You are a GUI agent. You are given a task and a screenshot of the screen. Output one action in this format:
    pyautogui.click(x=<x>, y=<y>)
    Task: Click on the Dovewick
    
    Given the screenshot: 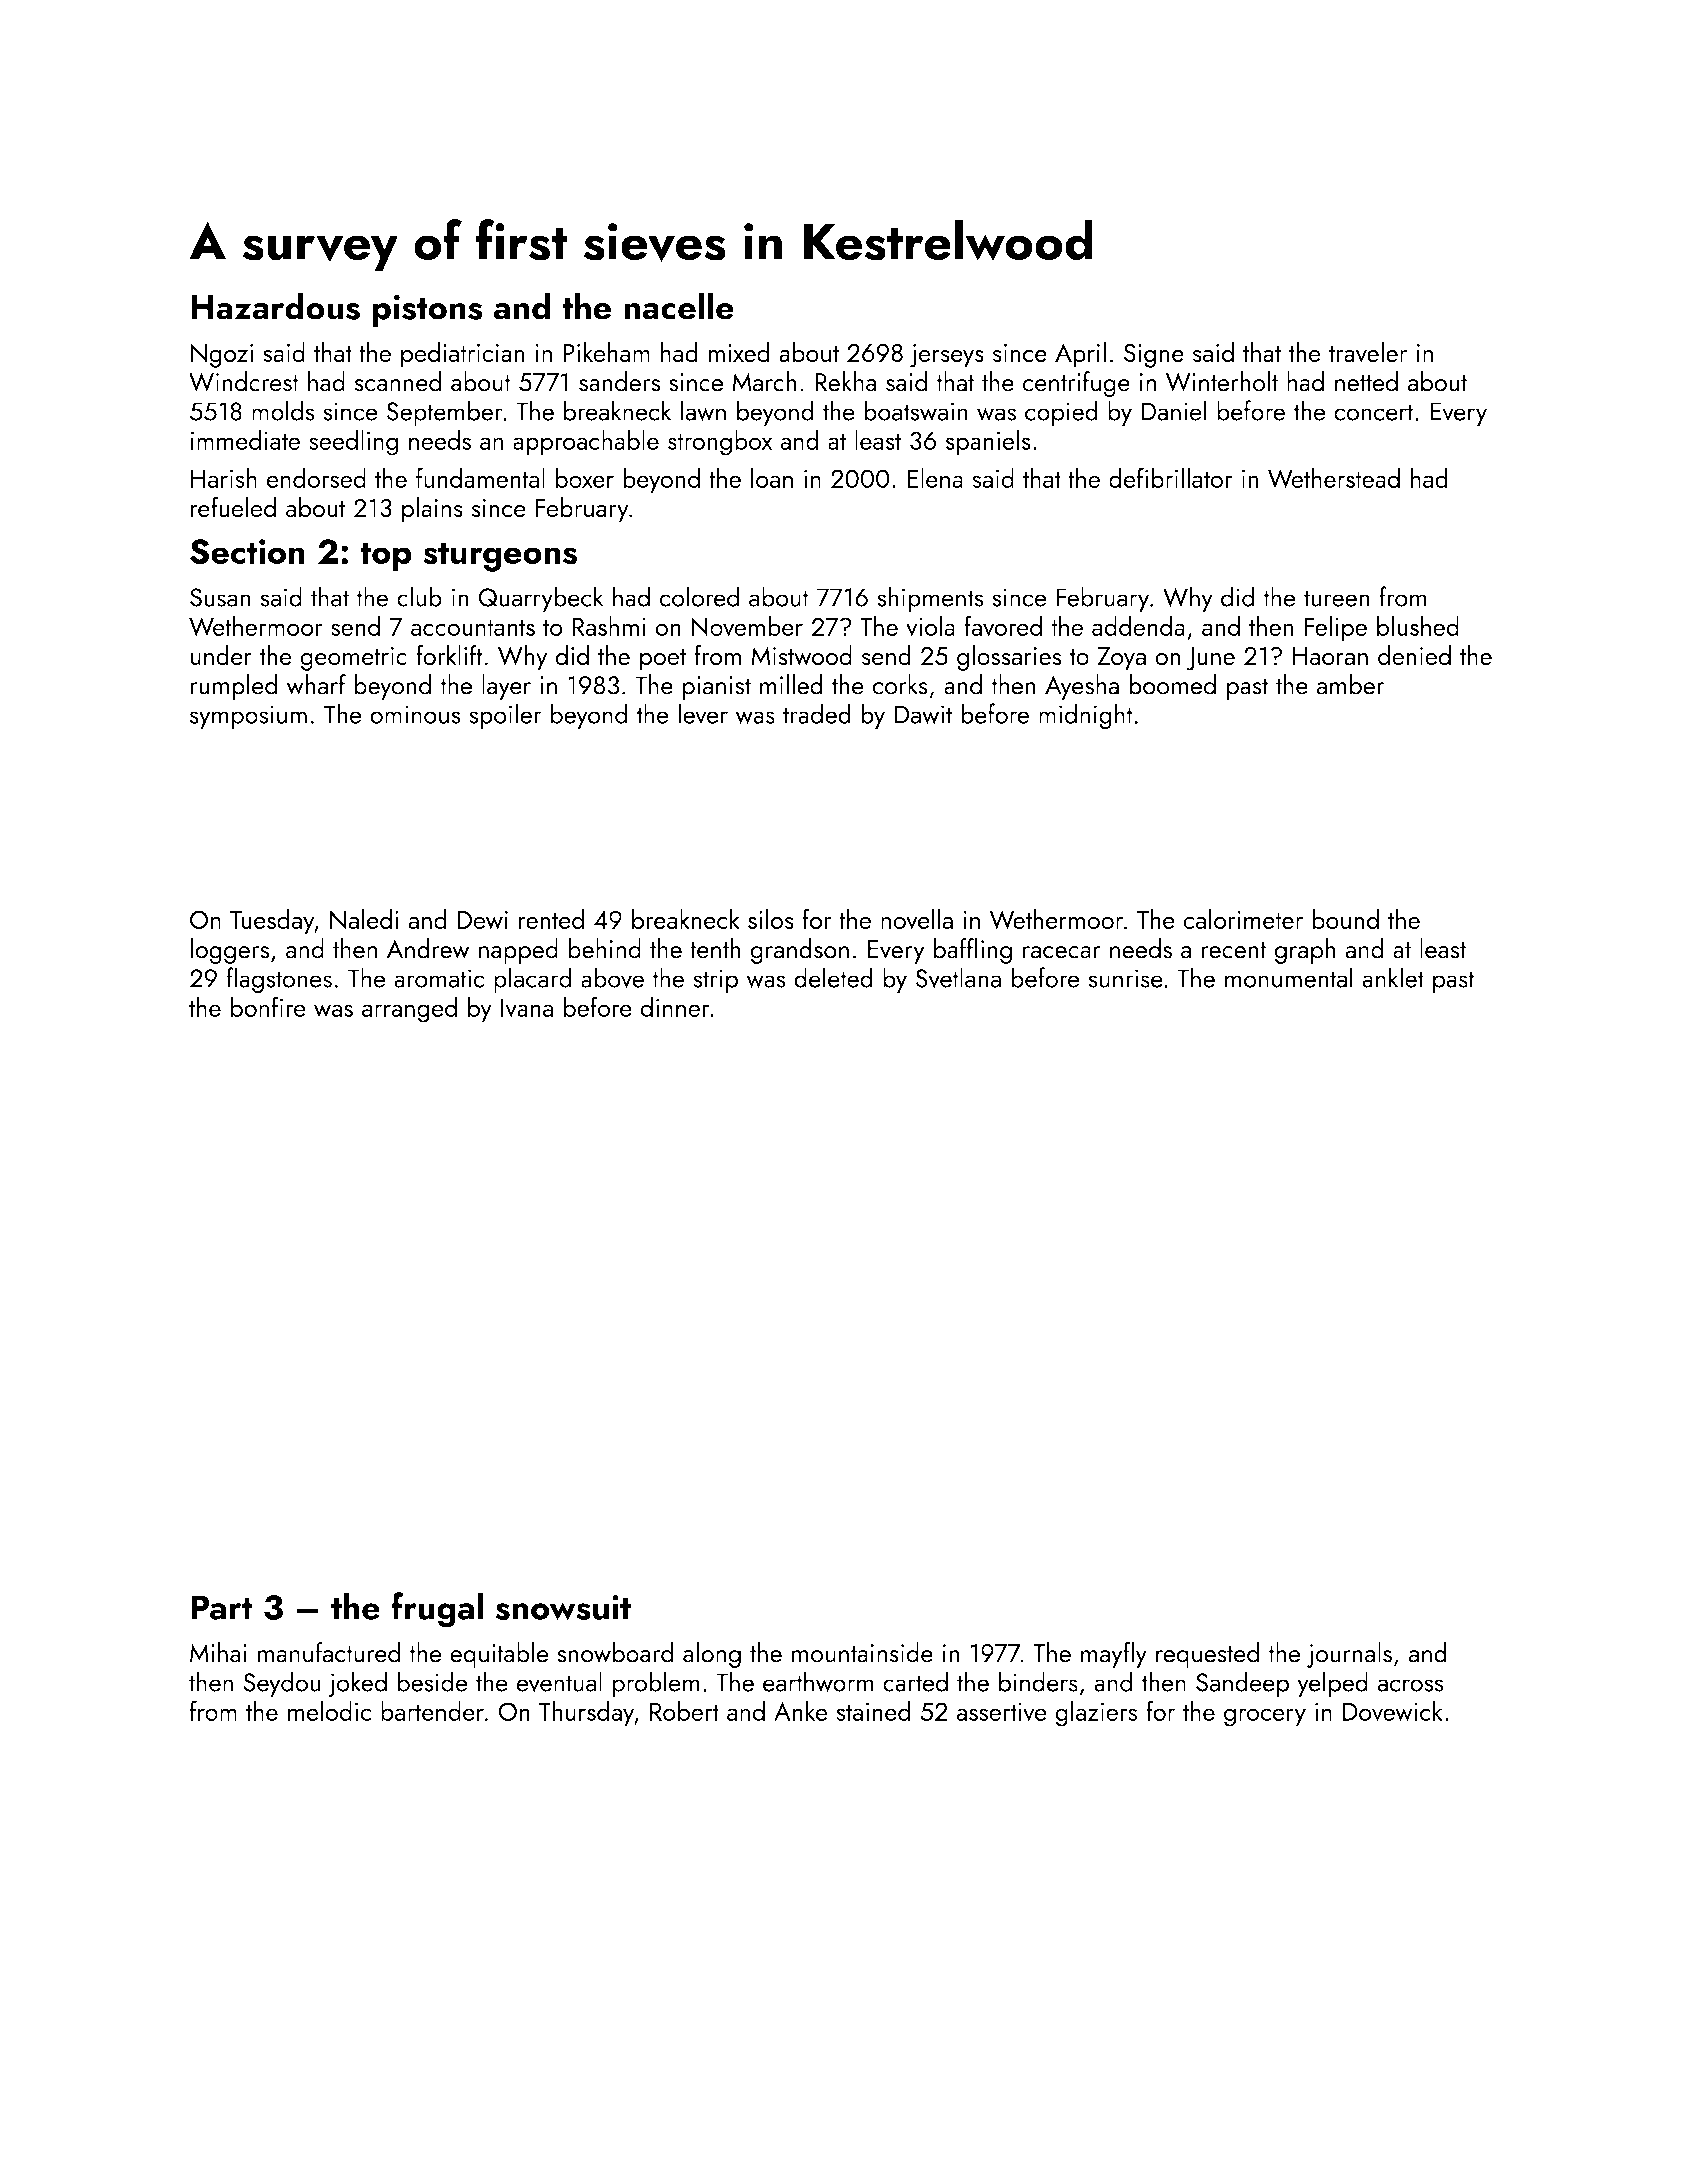 What is the action you would take?
    pyautogui.click(x=1393, y=1710)
